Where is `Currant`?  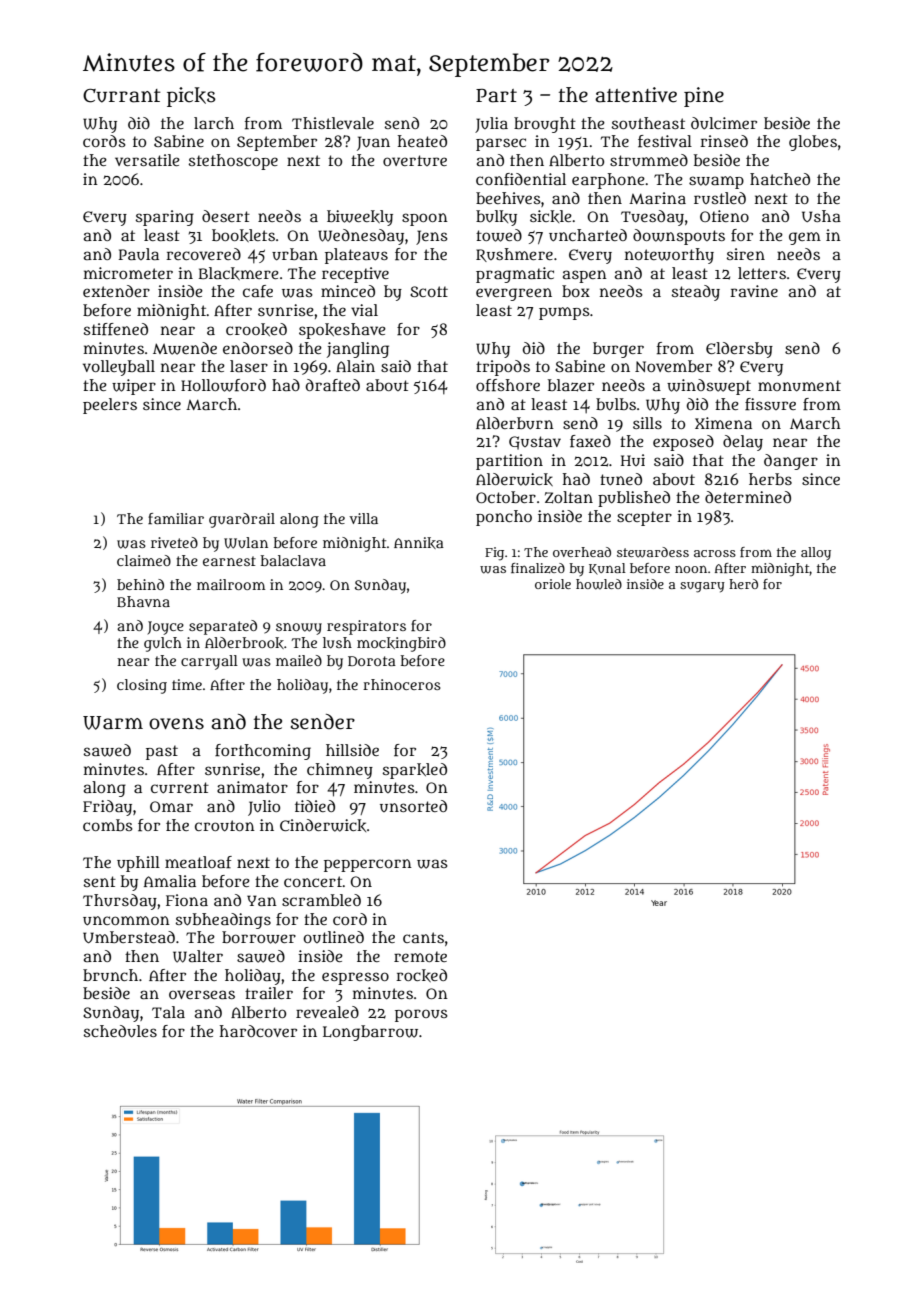 Currant is located at coordinates (122, 96).
